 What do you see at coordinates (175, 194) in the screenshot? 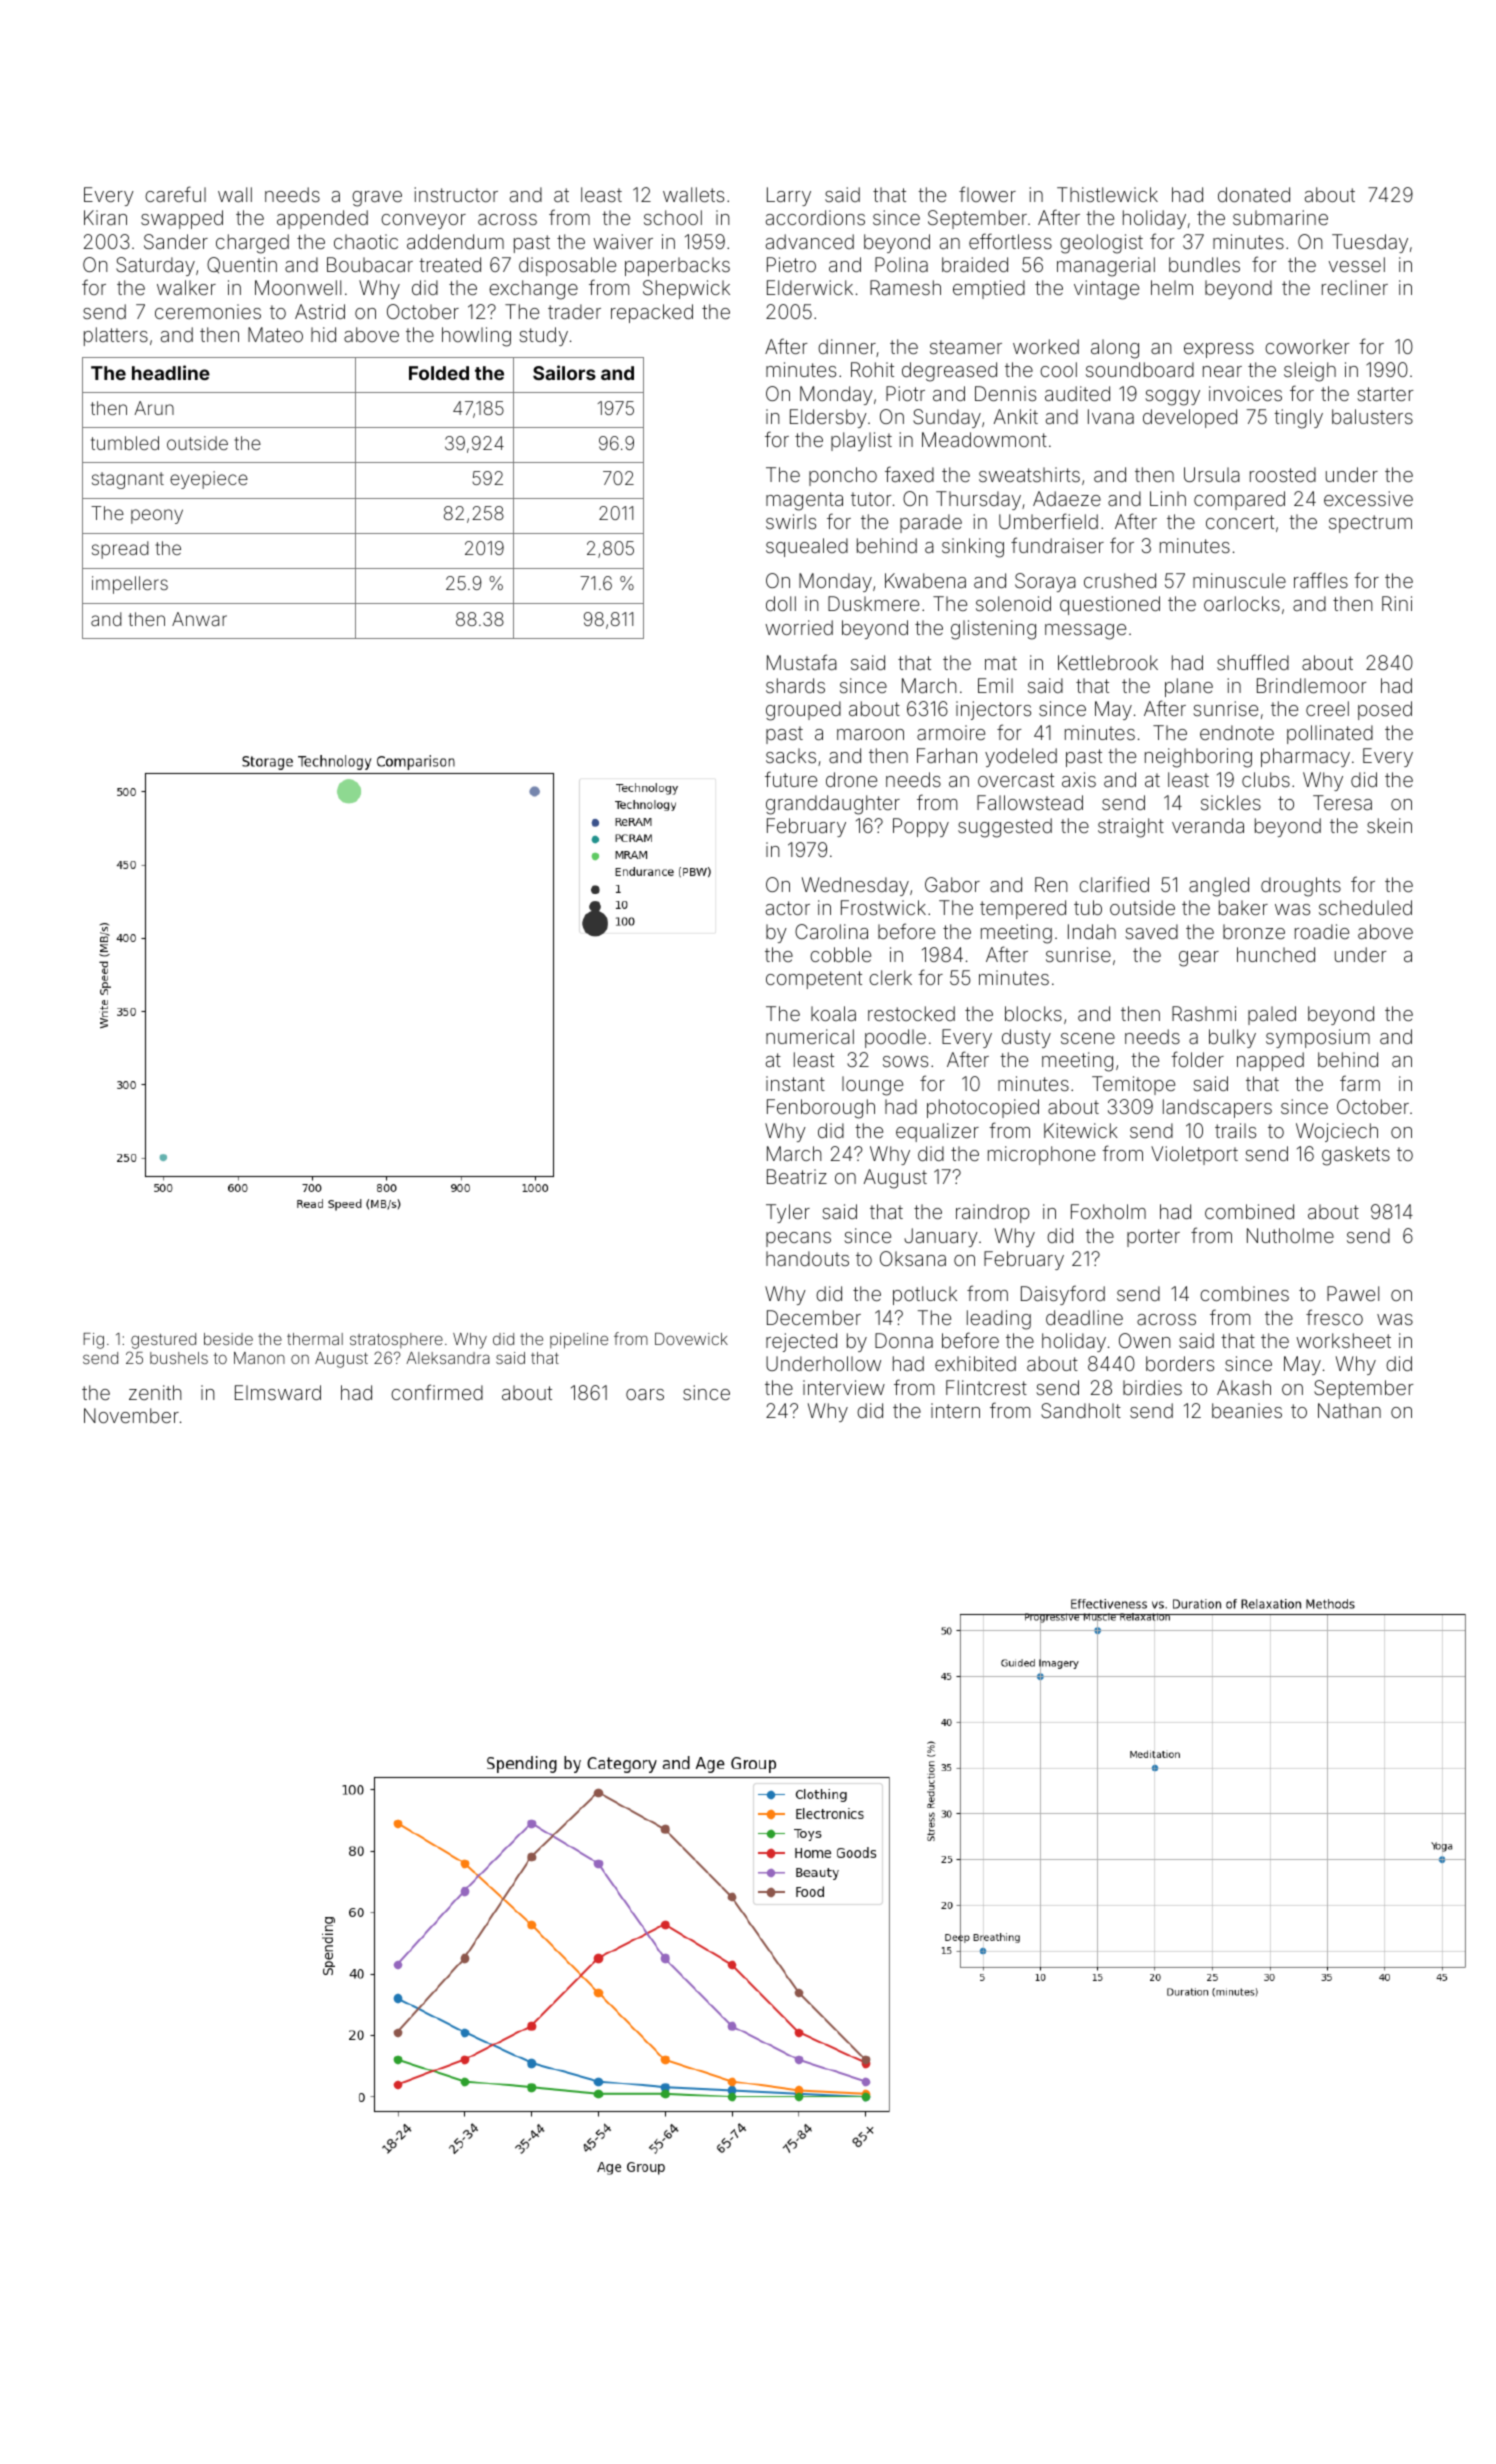
I see `careful` at bounding box center [175, 194].
